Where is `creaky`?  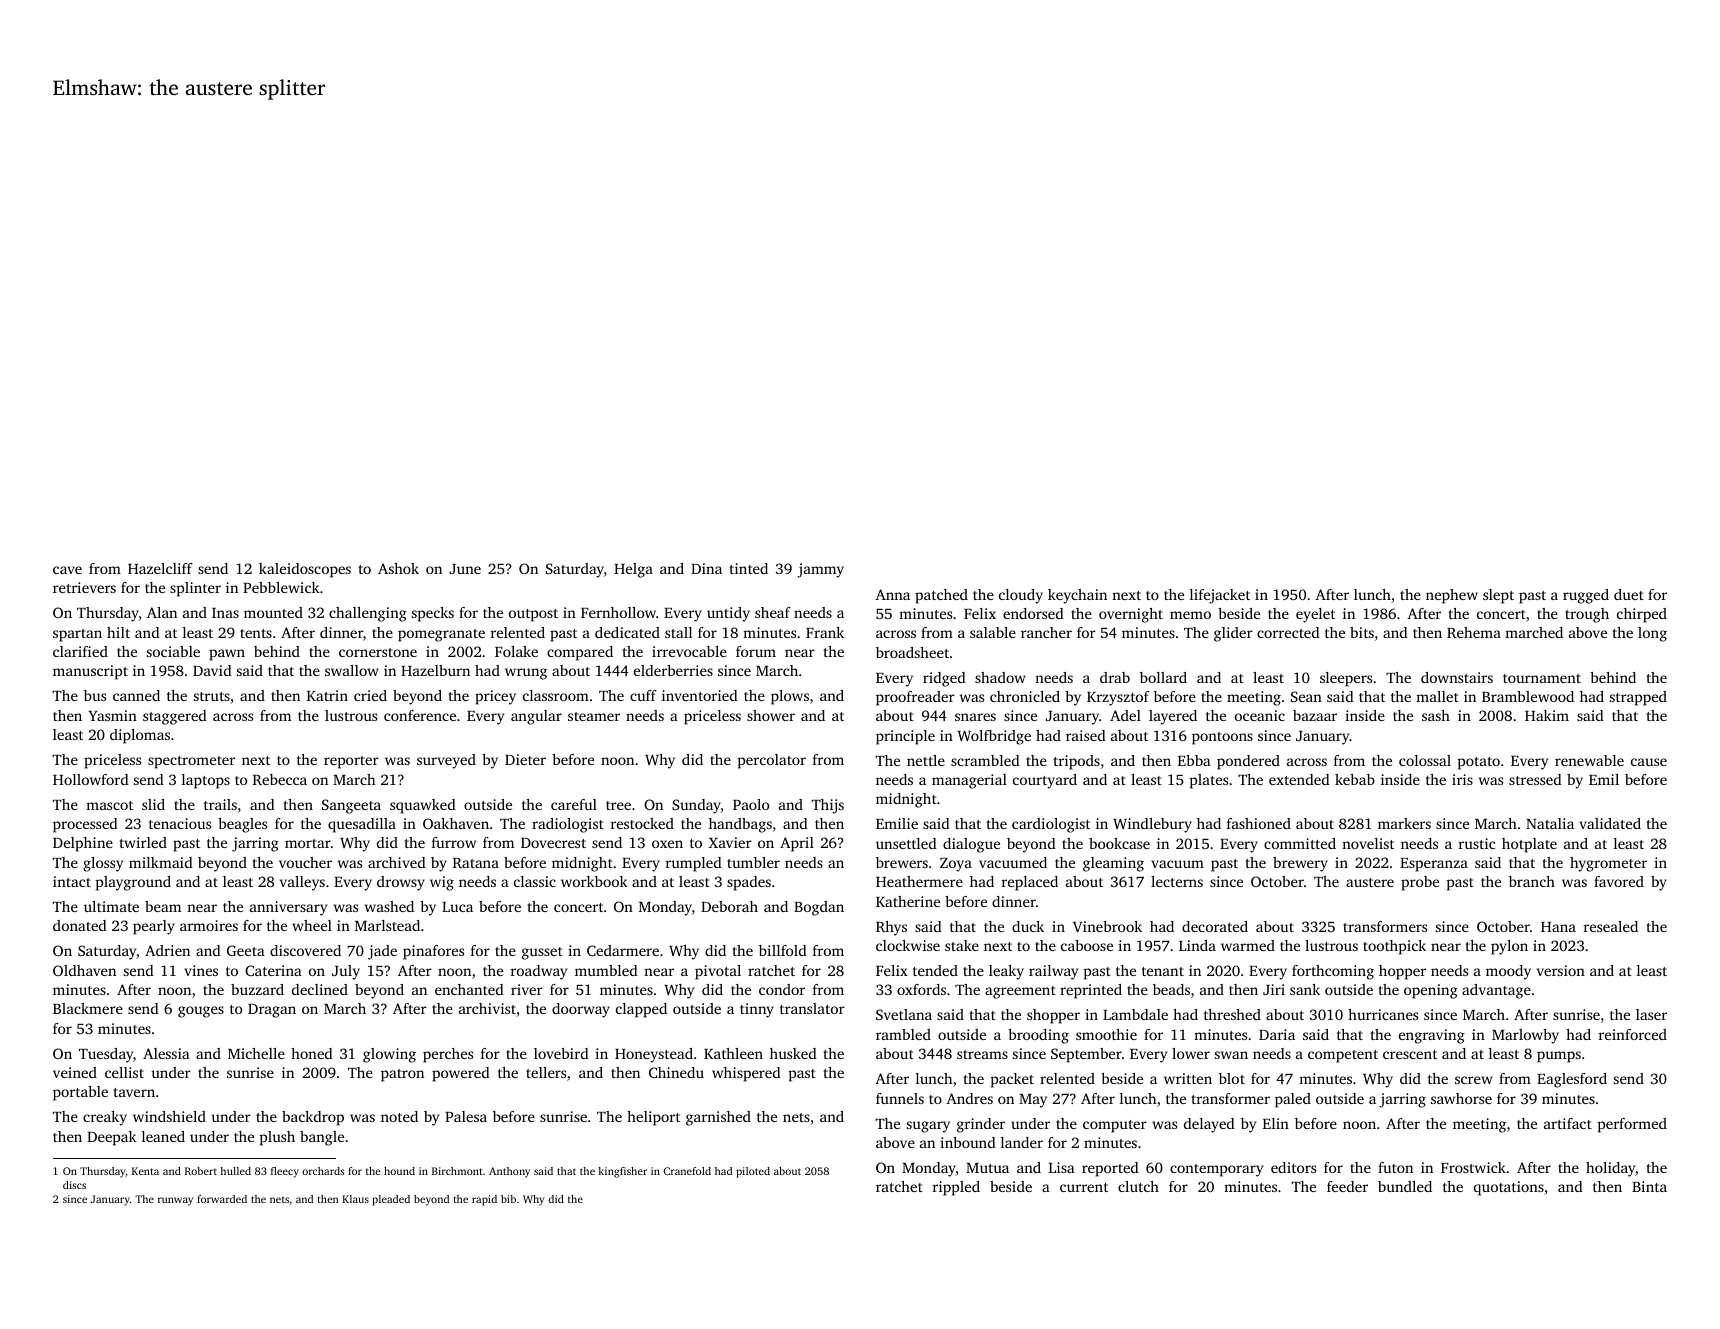 creaky is located at coordinates (105, 1118).
